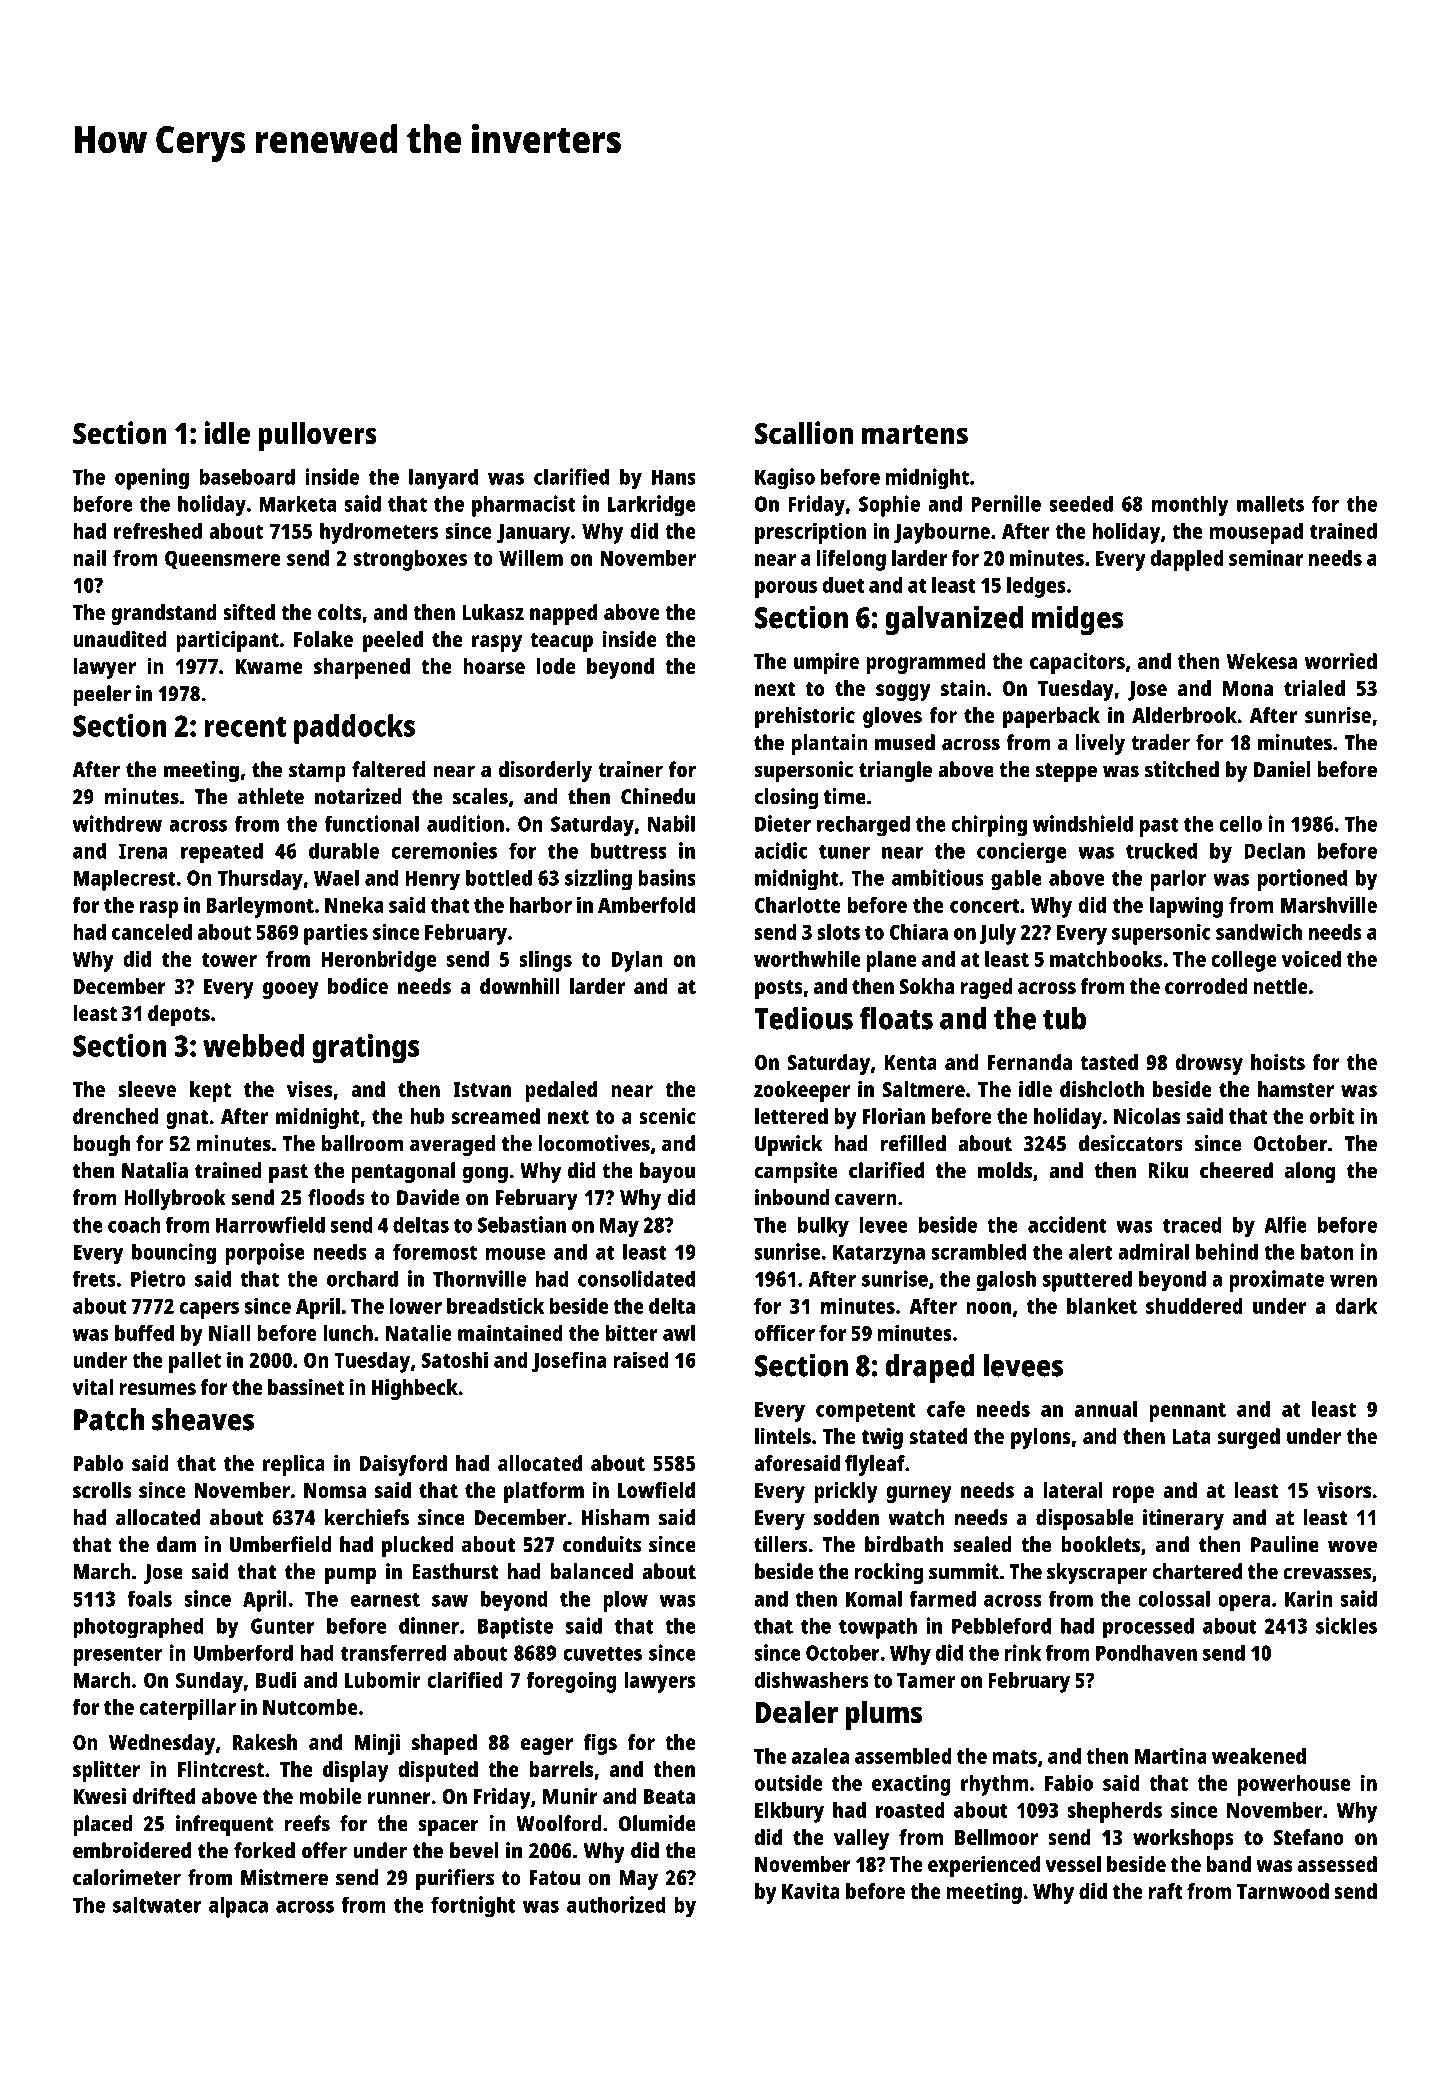 This screenshot has width=1450, height=2100. Describe the element at coordinates (1337, 1864) in the screenshot. I see `assessed` at that location.
